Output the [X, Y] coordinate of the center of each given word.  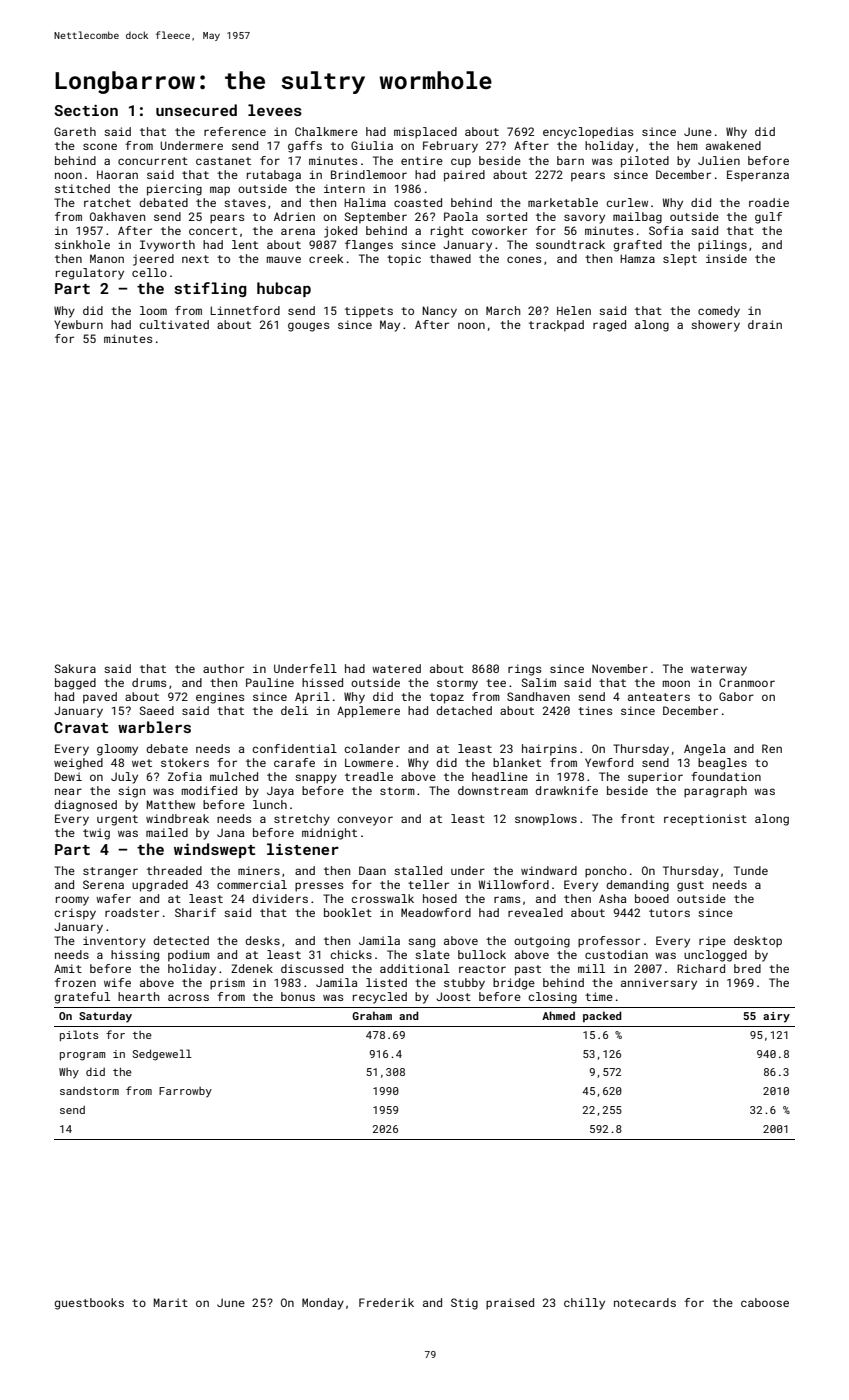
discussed [312, 968]
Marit [171, 1302]
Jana [230, 832]
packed [602, 1016]
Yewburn [78, 324]
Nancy [439, 312]
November [620, 668]
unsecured [196, 110]
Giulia [372, 145]
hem [687, 145]
